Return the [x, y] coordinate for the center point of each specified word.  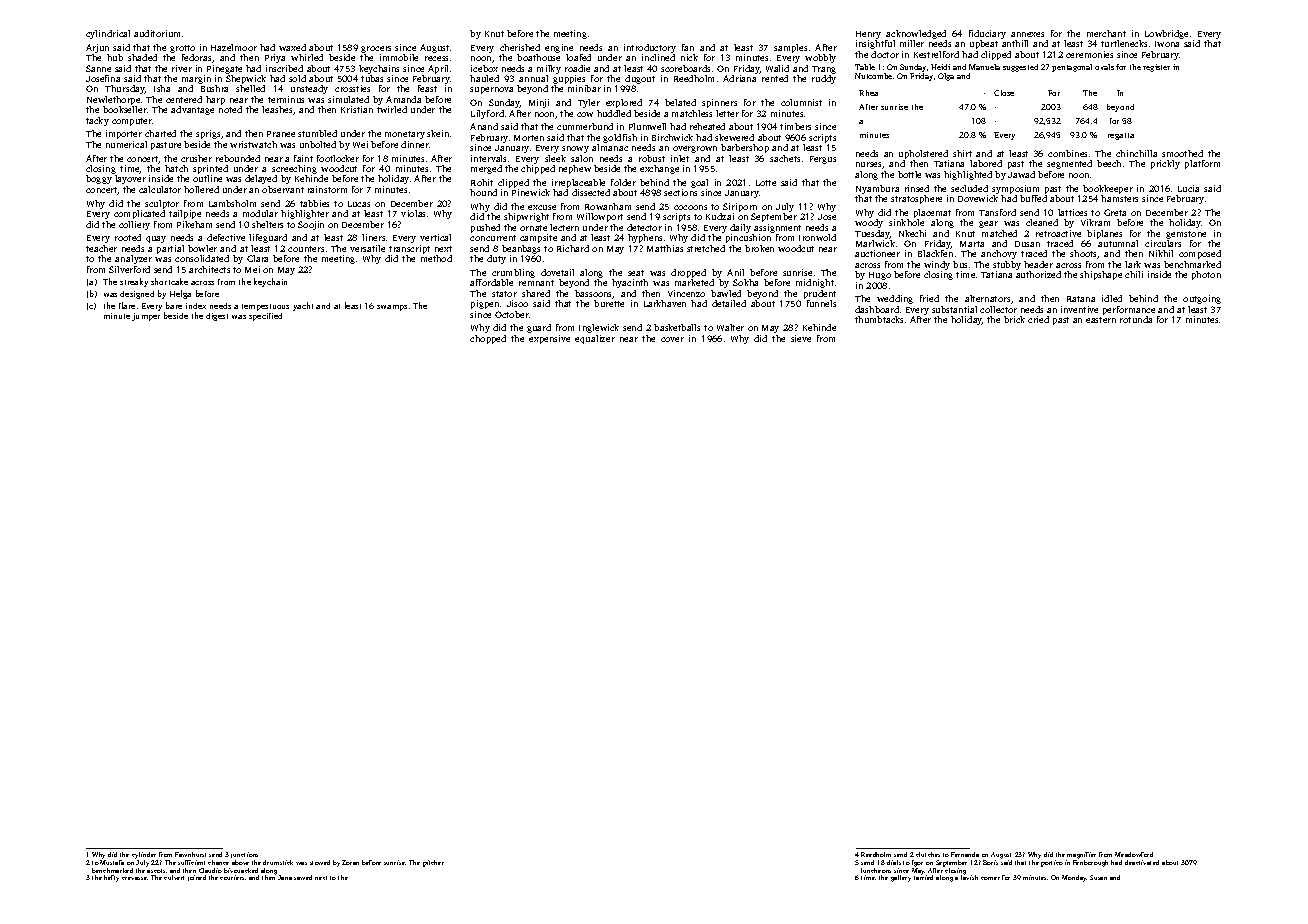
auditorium [157, 33]
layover [130, 179]
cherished [520, 47]
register [1156, 68]
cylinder [144, 855]
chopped [488, 339]
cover [672, 339]
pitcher [433, 863]
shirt [962, 153]
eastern [1101, 320]
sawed [303, 877]
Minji [539, 103]
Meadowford [1134, 854]
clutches [928, 854]
